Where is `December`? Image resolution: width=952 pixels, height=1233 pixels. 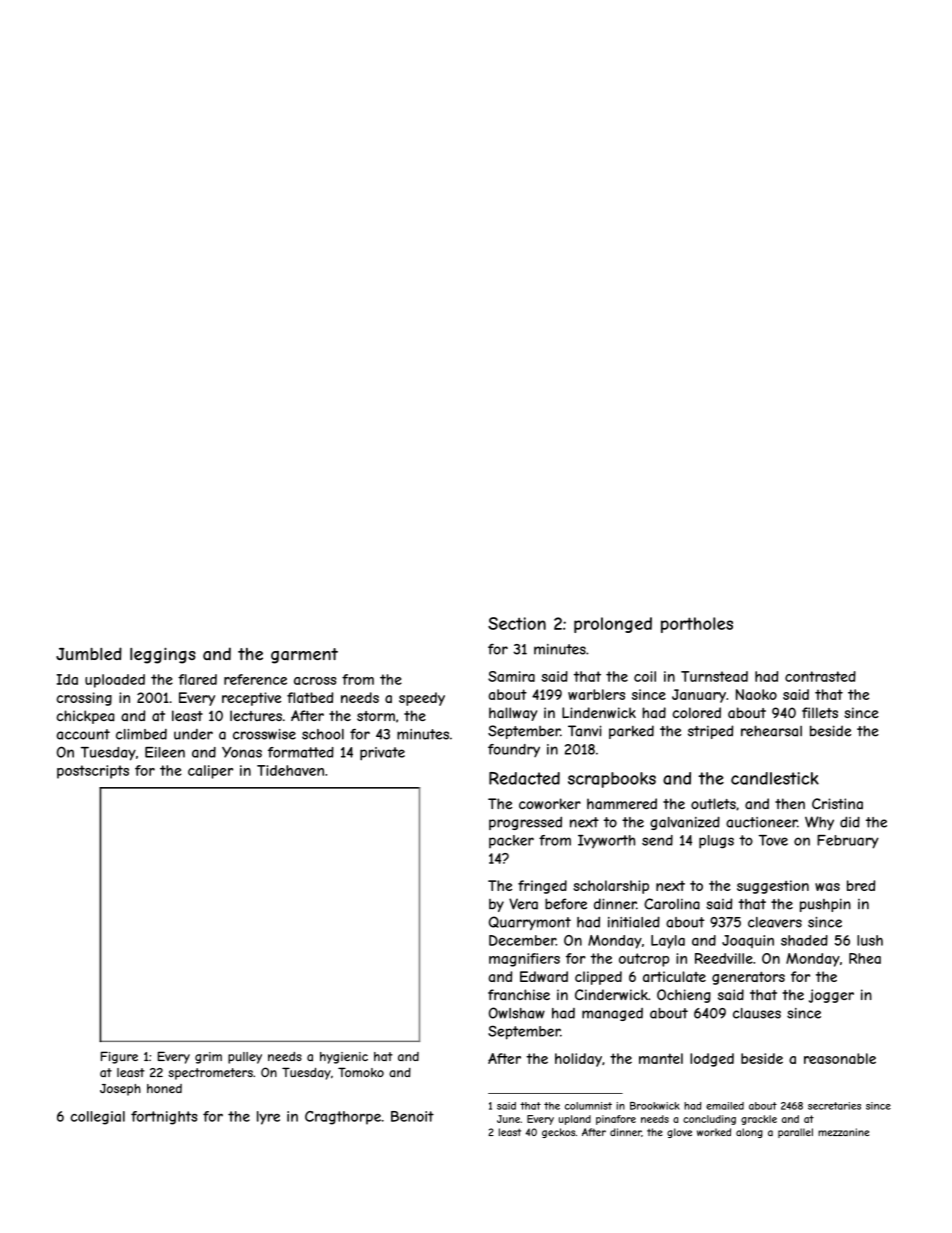
December is located at coordinates (522, 940).
